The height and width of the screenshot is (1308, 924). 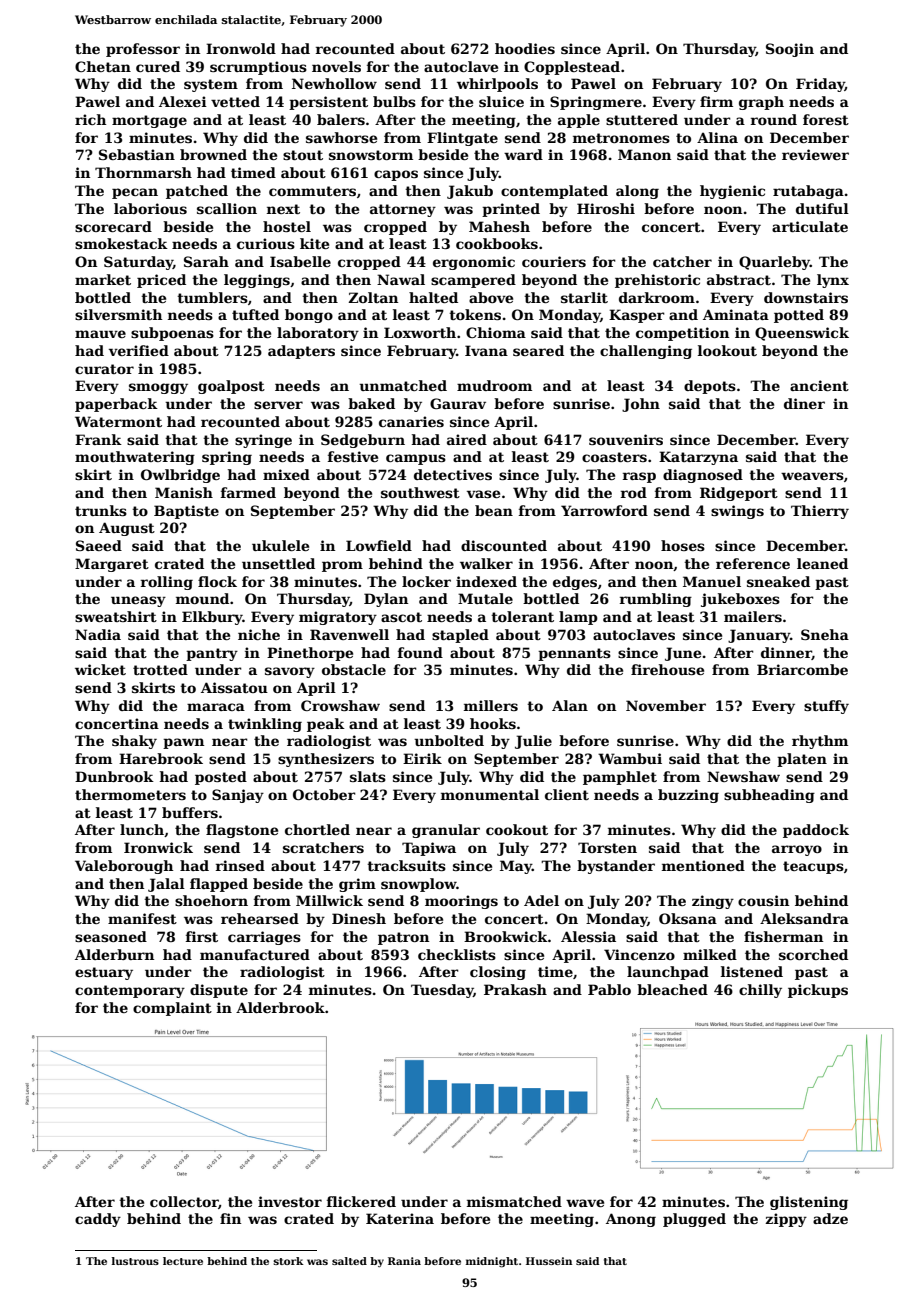 I want to click on collector, so click(x=184, y=1201).
